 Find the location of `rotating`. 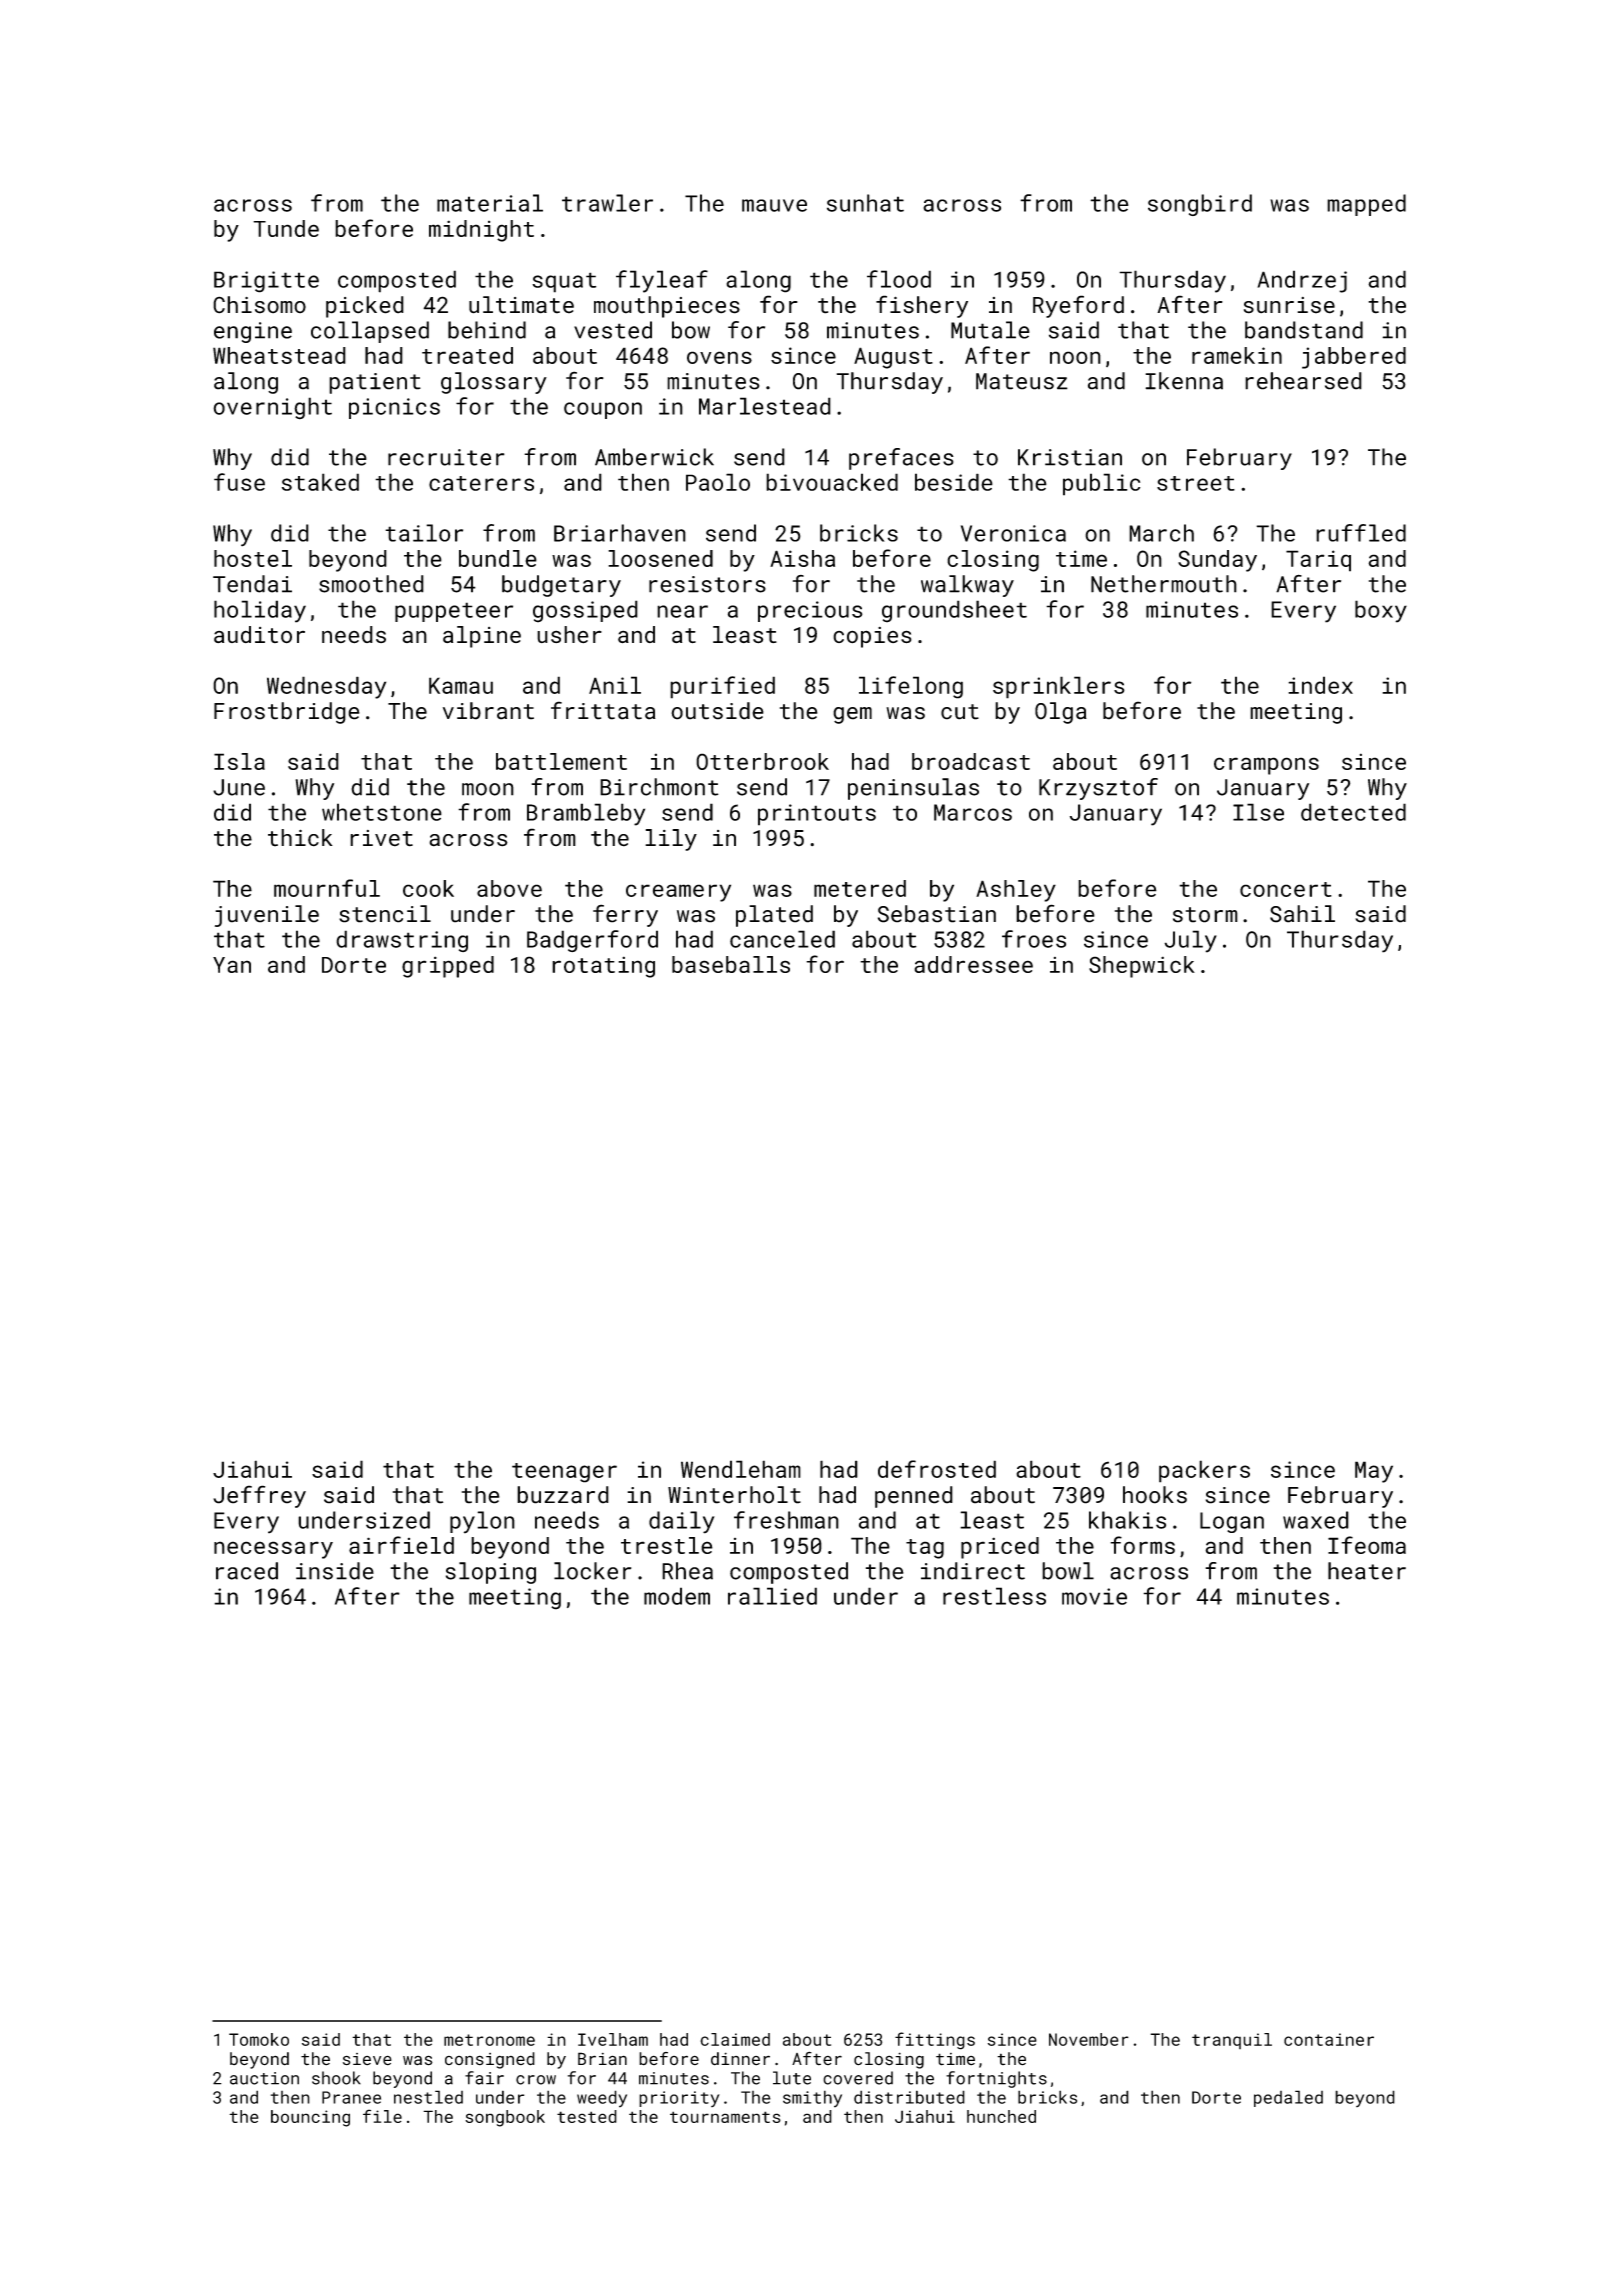

rotating is located at coordinates (603, 967).
